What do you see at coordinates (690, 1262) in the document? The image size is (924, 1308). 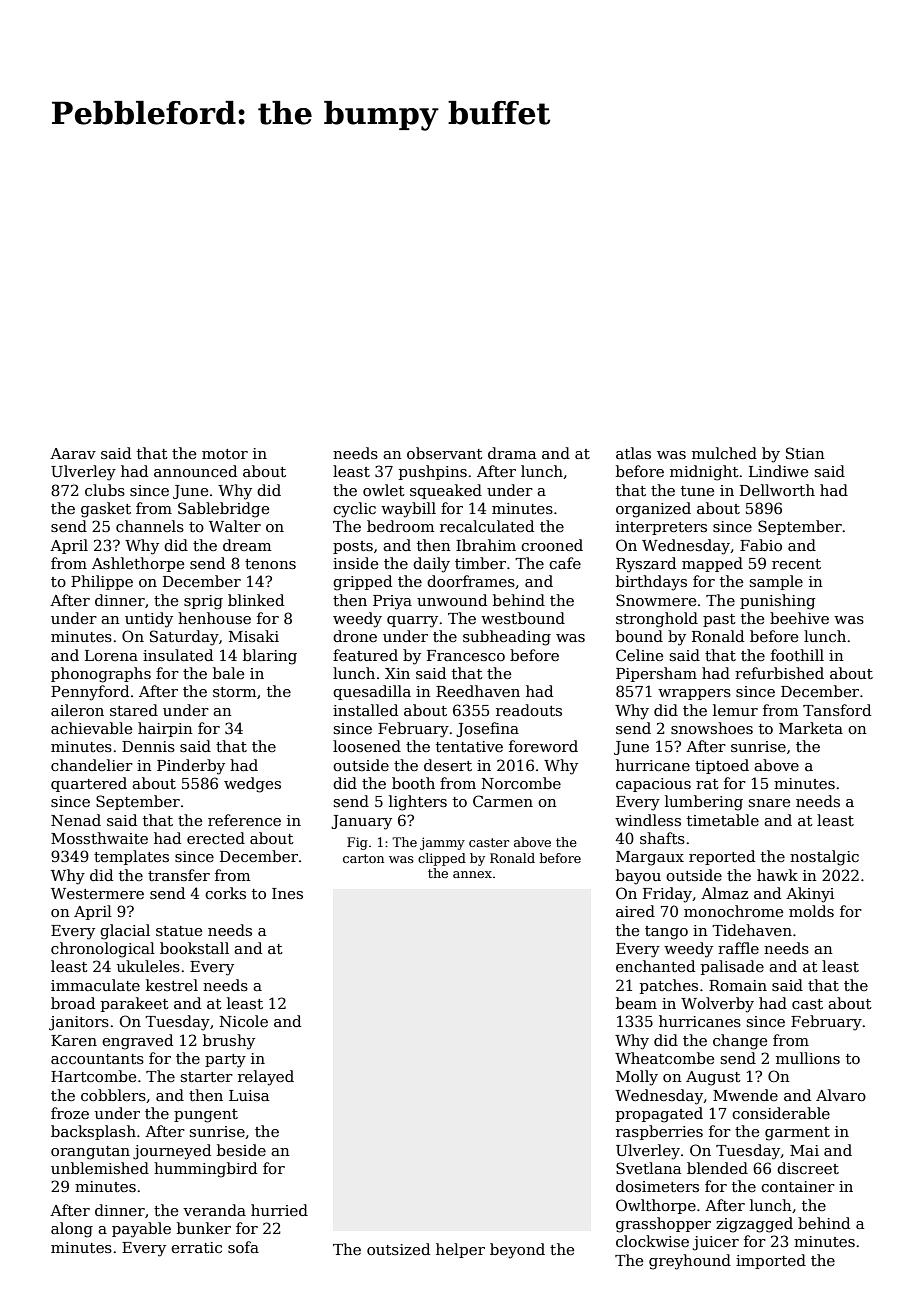 I see `greyhound` at bounding box center [690, 1262].
